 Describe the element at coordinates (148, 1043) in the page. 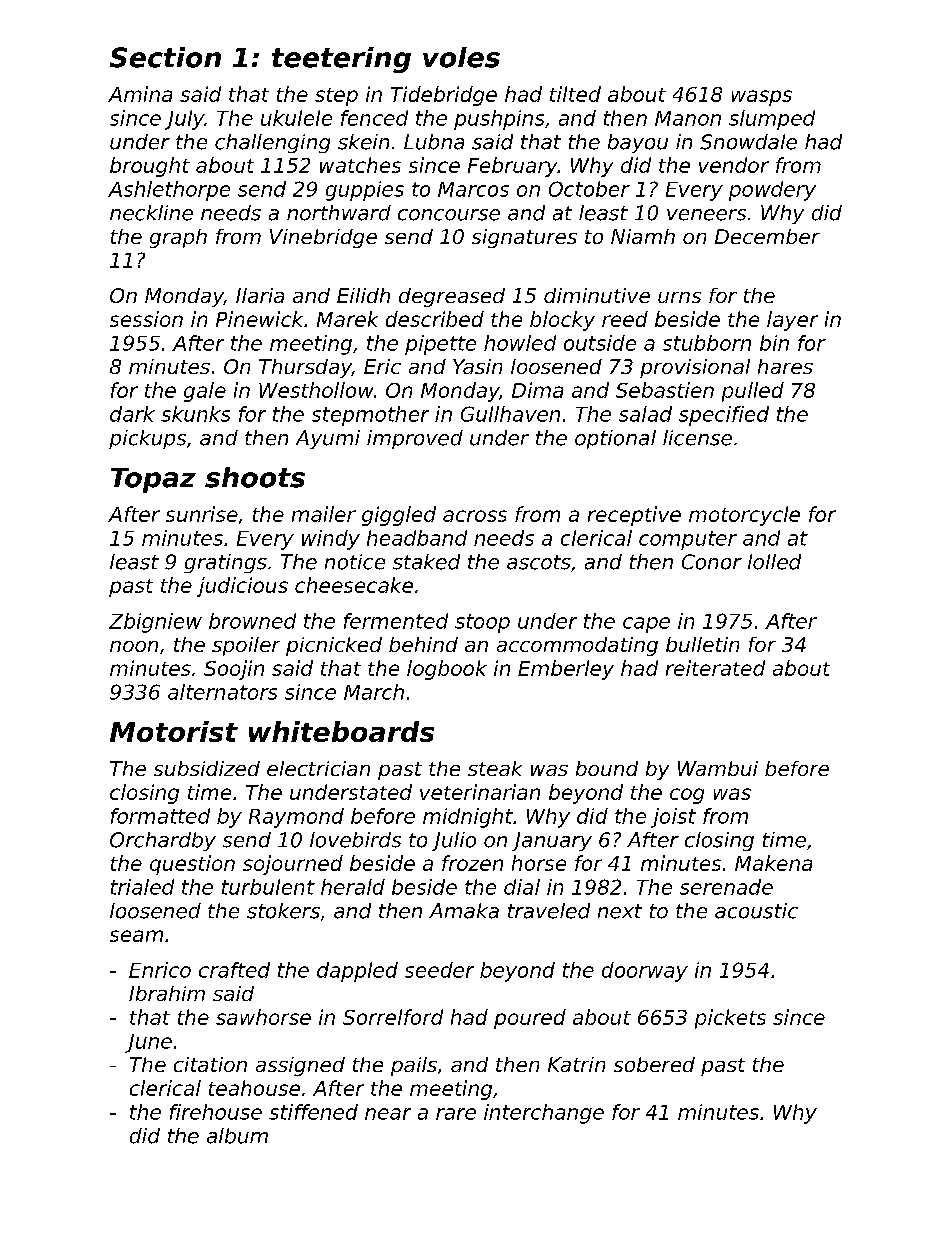

I see `June` at that location.
